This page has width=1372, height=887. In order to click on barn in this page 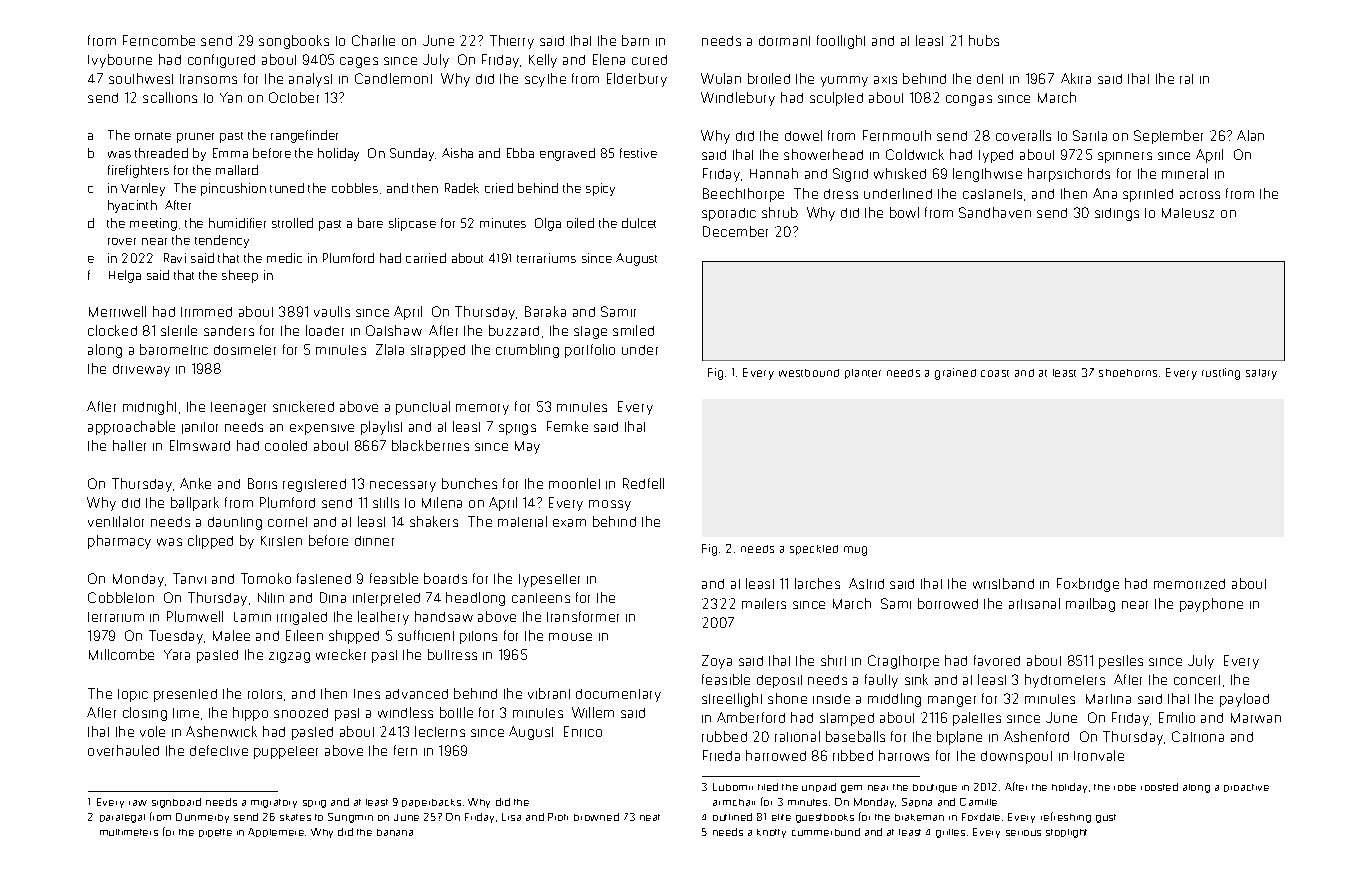, I will do `click(635, 40)`.
